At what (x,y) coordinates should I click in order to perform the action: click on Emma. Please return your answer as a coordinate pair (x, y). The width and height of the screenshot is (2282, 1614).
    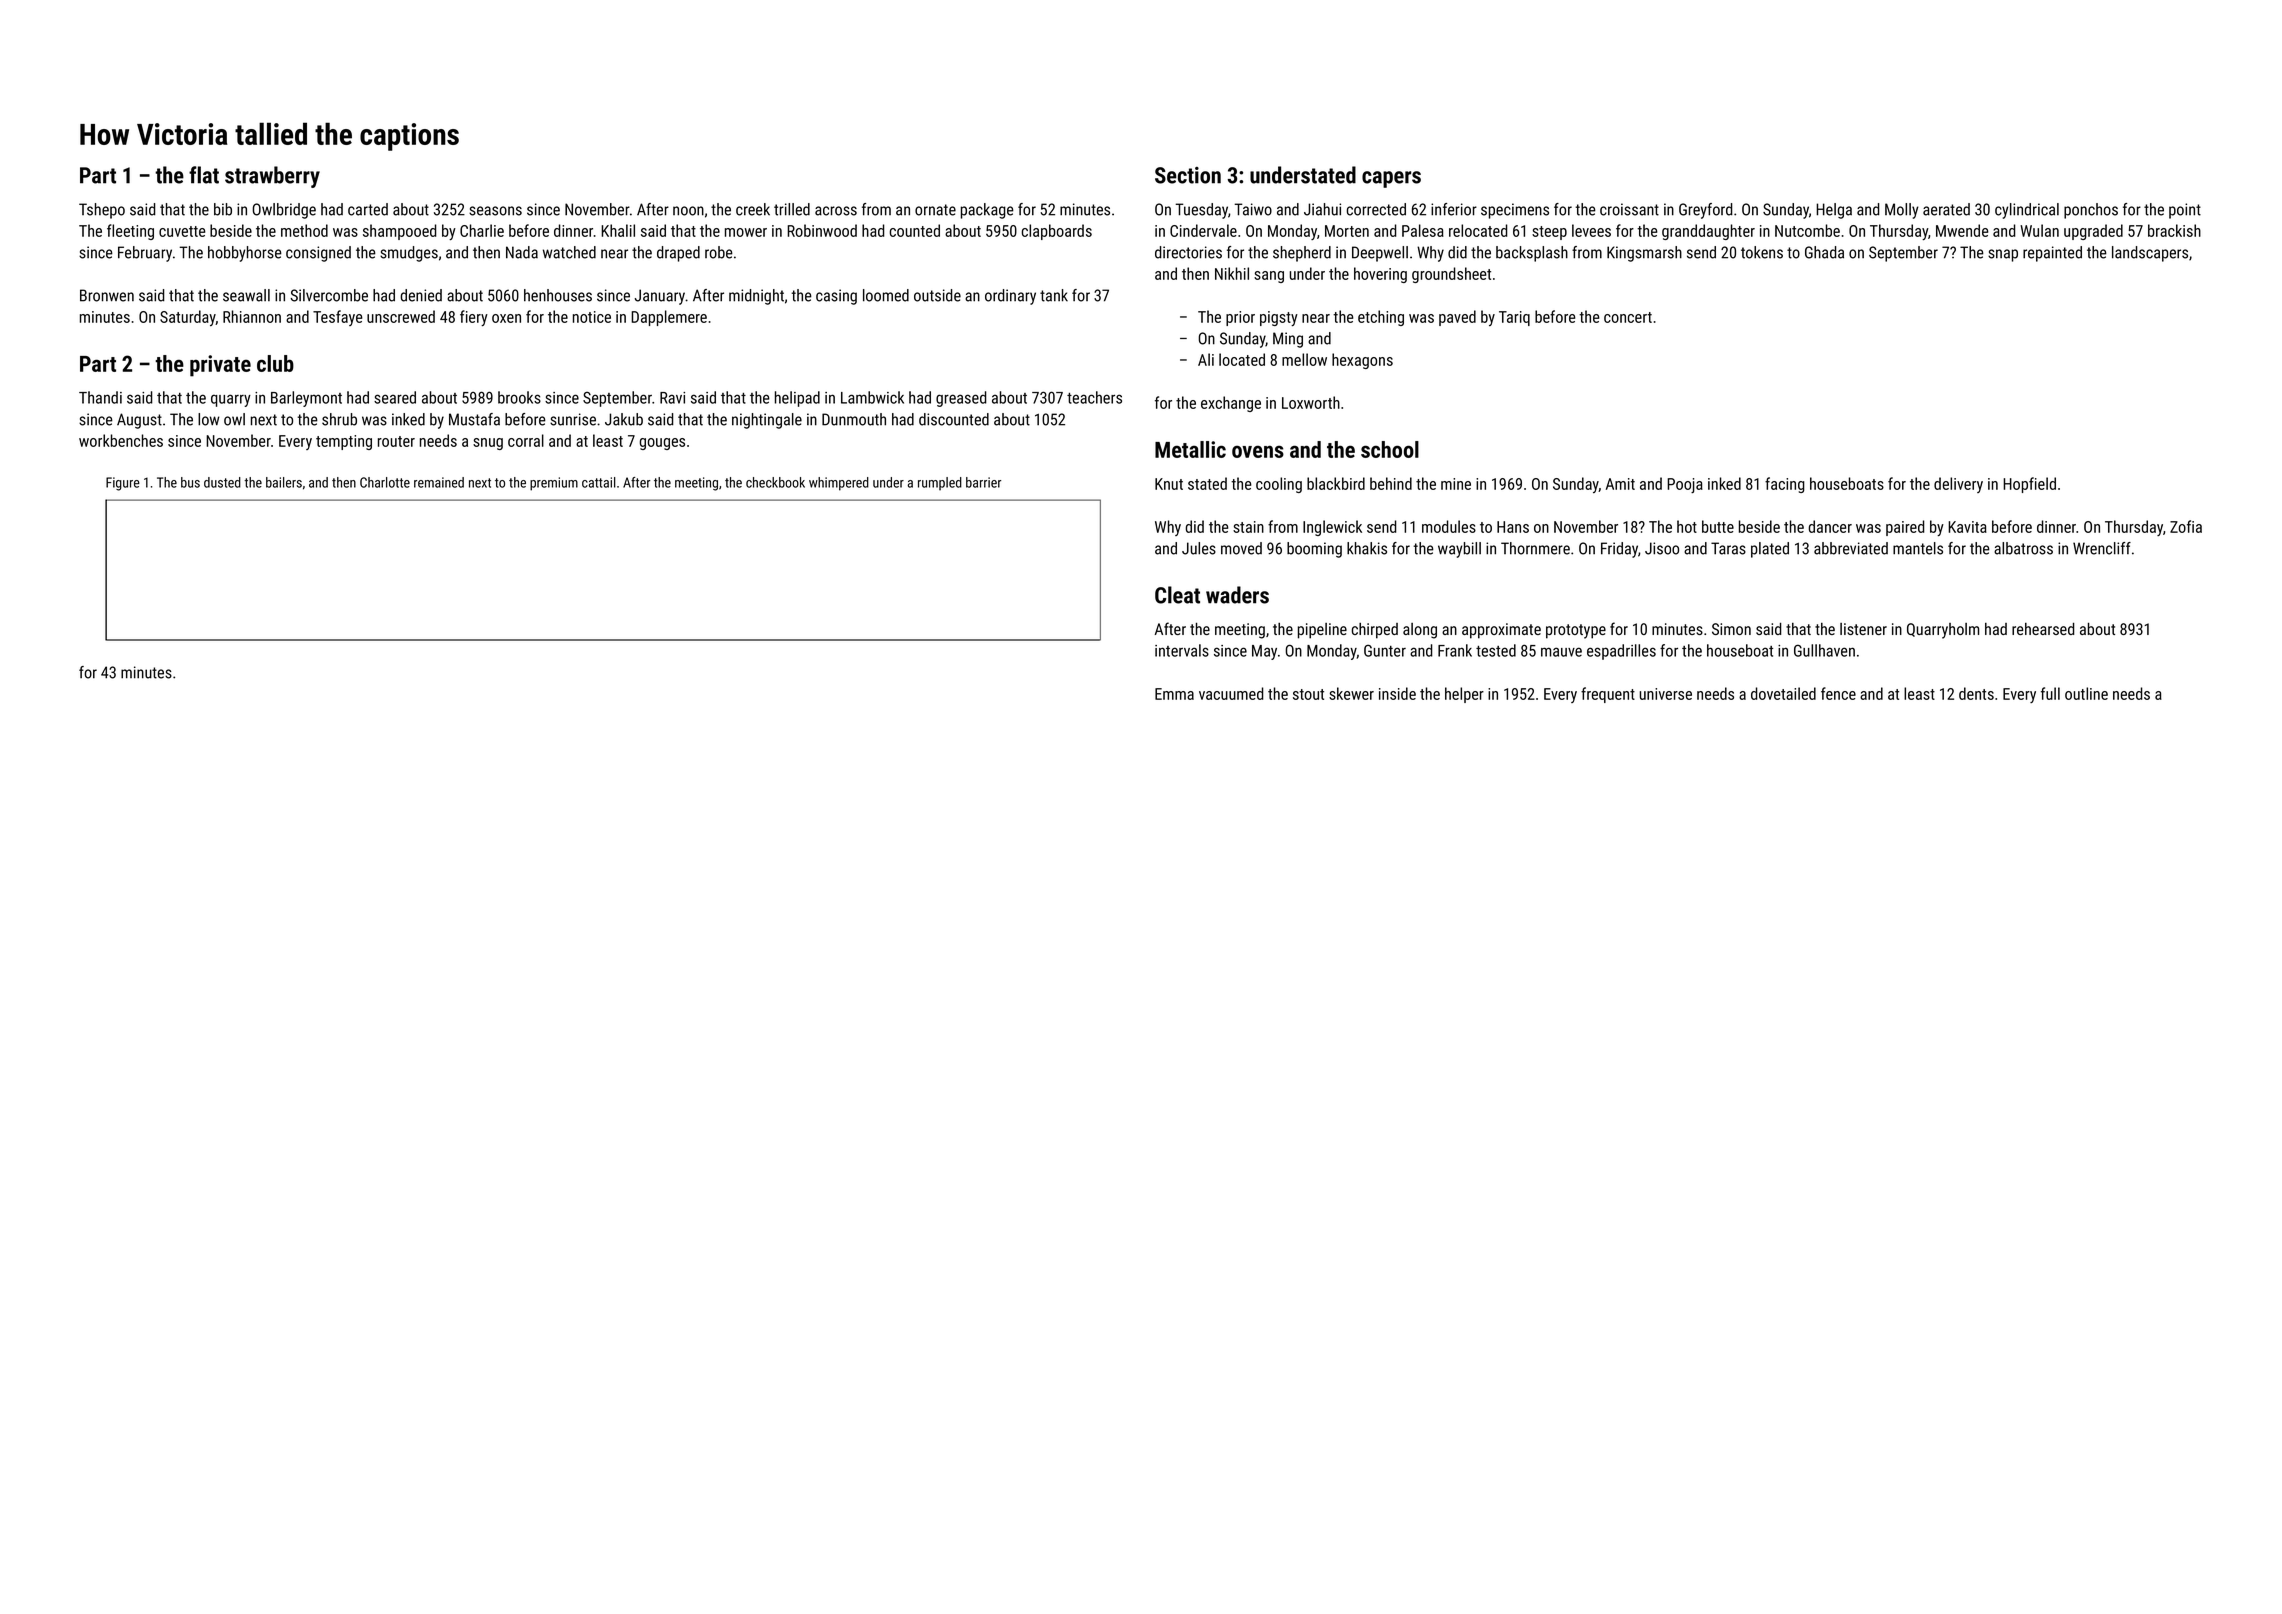
    Looking at the image, I should click on (1174, 694).
